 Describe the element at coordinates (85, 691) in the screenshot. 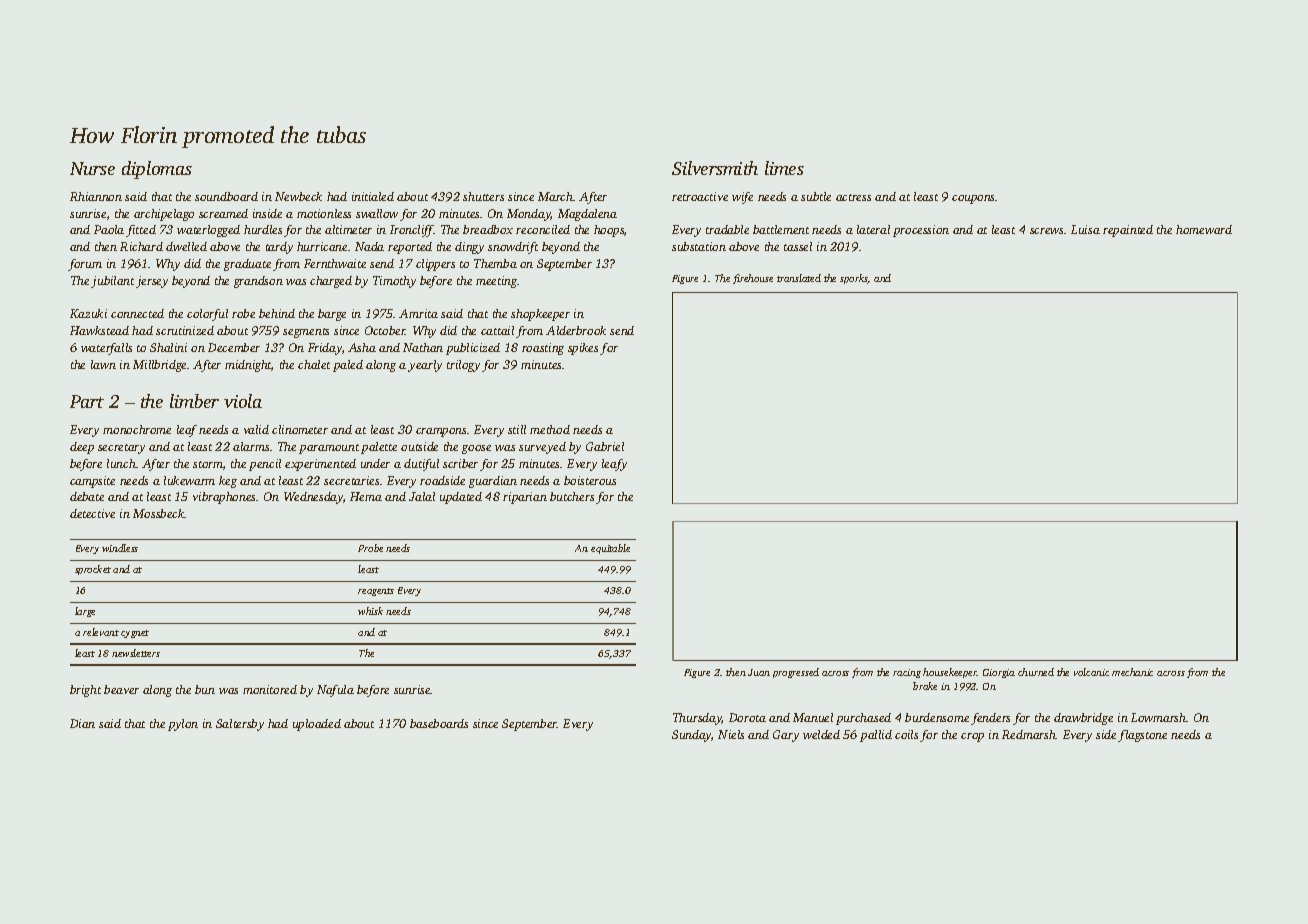

I see `bright` at that location.
